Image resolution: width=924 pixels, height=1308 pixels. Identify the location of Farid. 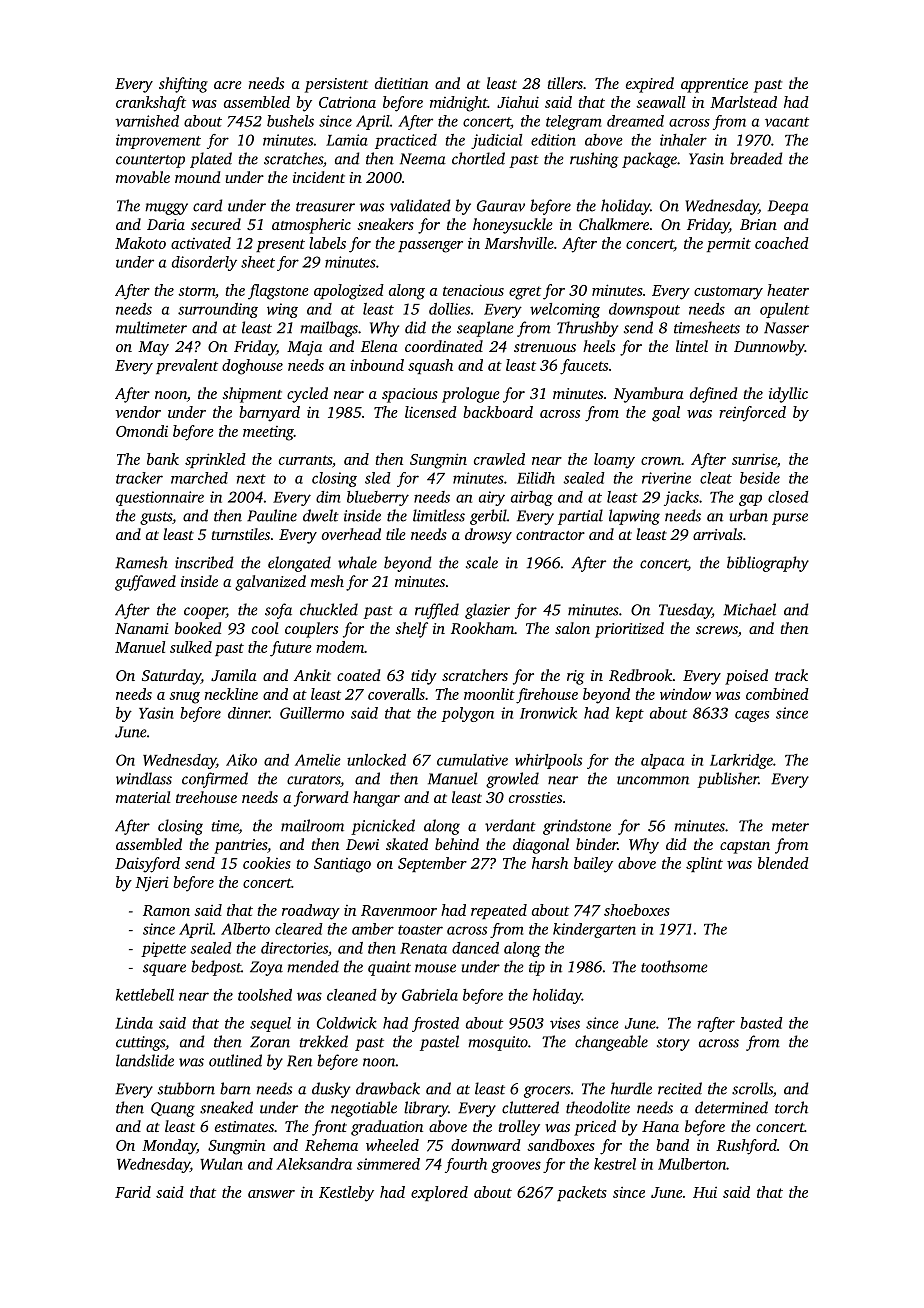
(133, 1192).
